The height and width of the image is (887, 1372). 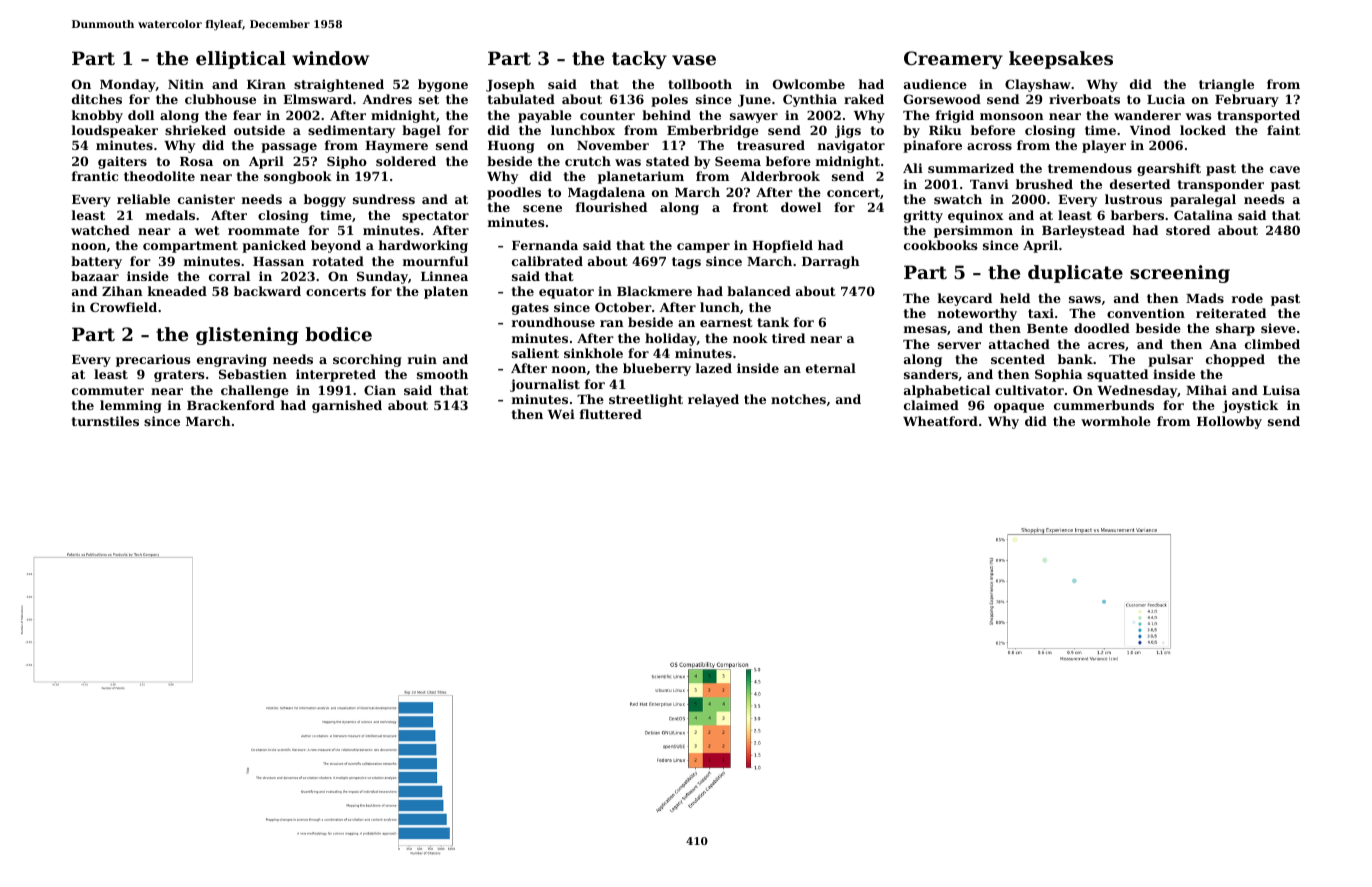 What do you see at coordinates (561, 414) in the image?
I see `Wei` at bounding box center [561, 414].
